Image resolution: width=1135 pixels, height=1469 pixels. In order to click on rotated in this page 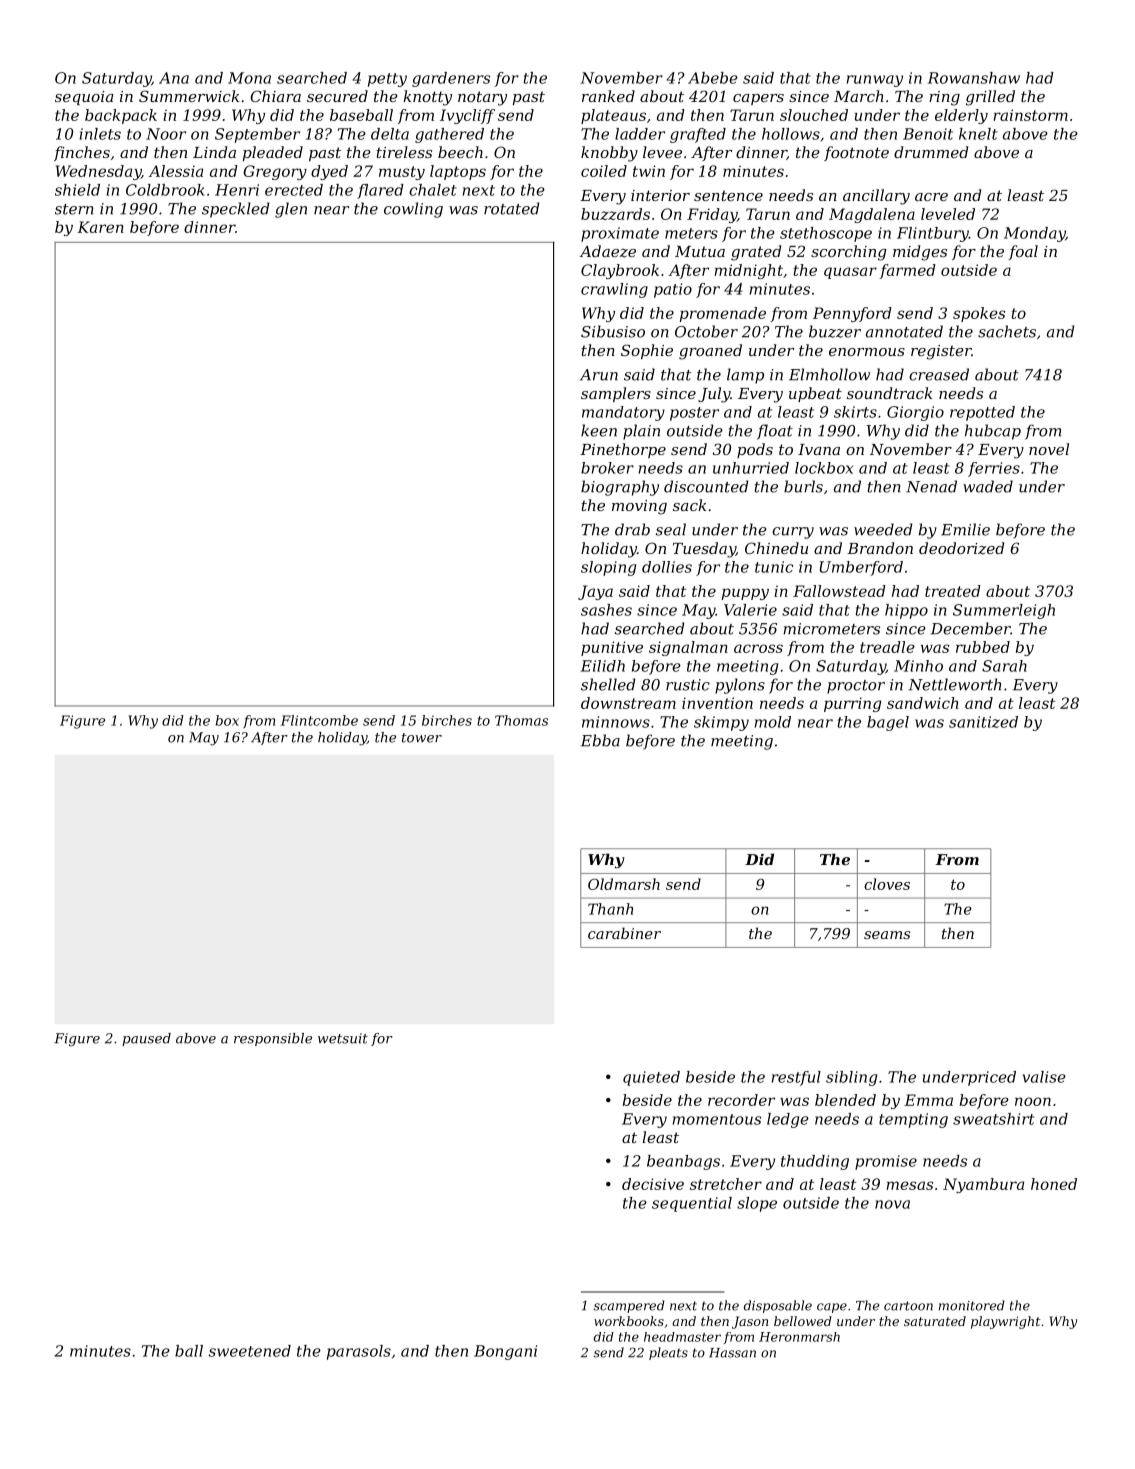, I will do `click(512, 208)`.
